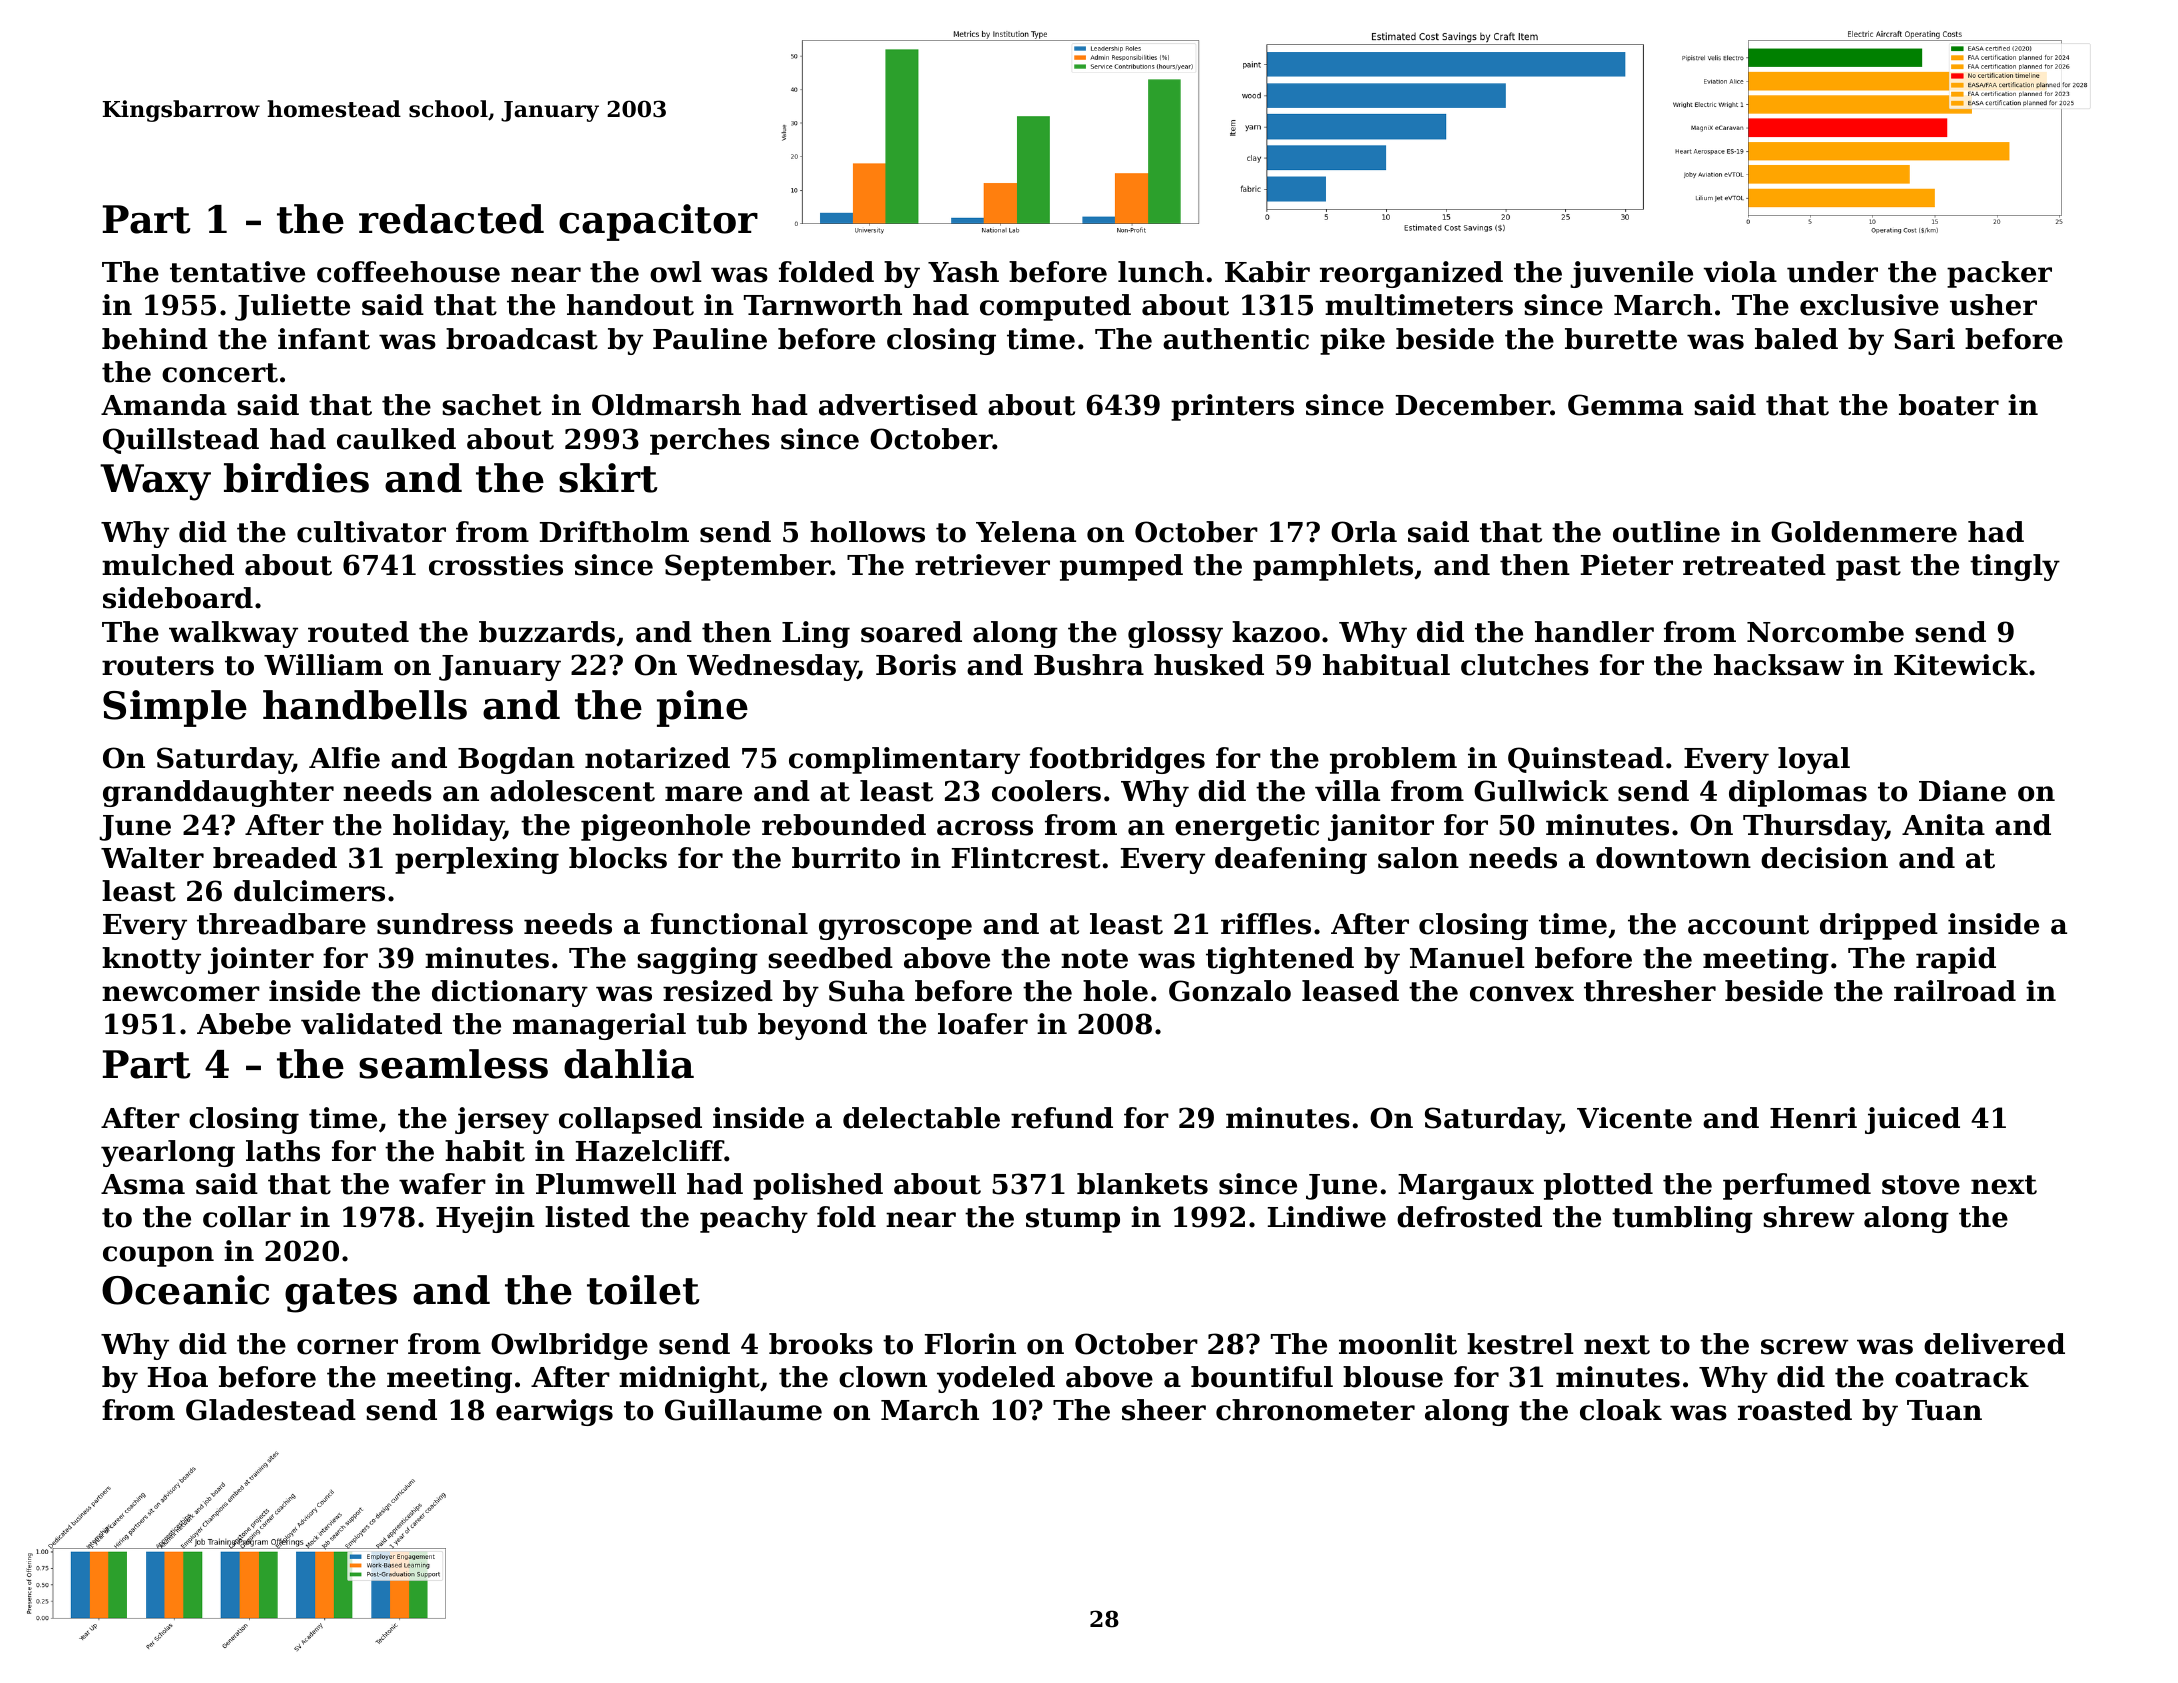  Describe the element at coordinates (168, 565) in the screenshot. I see `mulched` at that location.
